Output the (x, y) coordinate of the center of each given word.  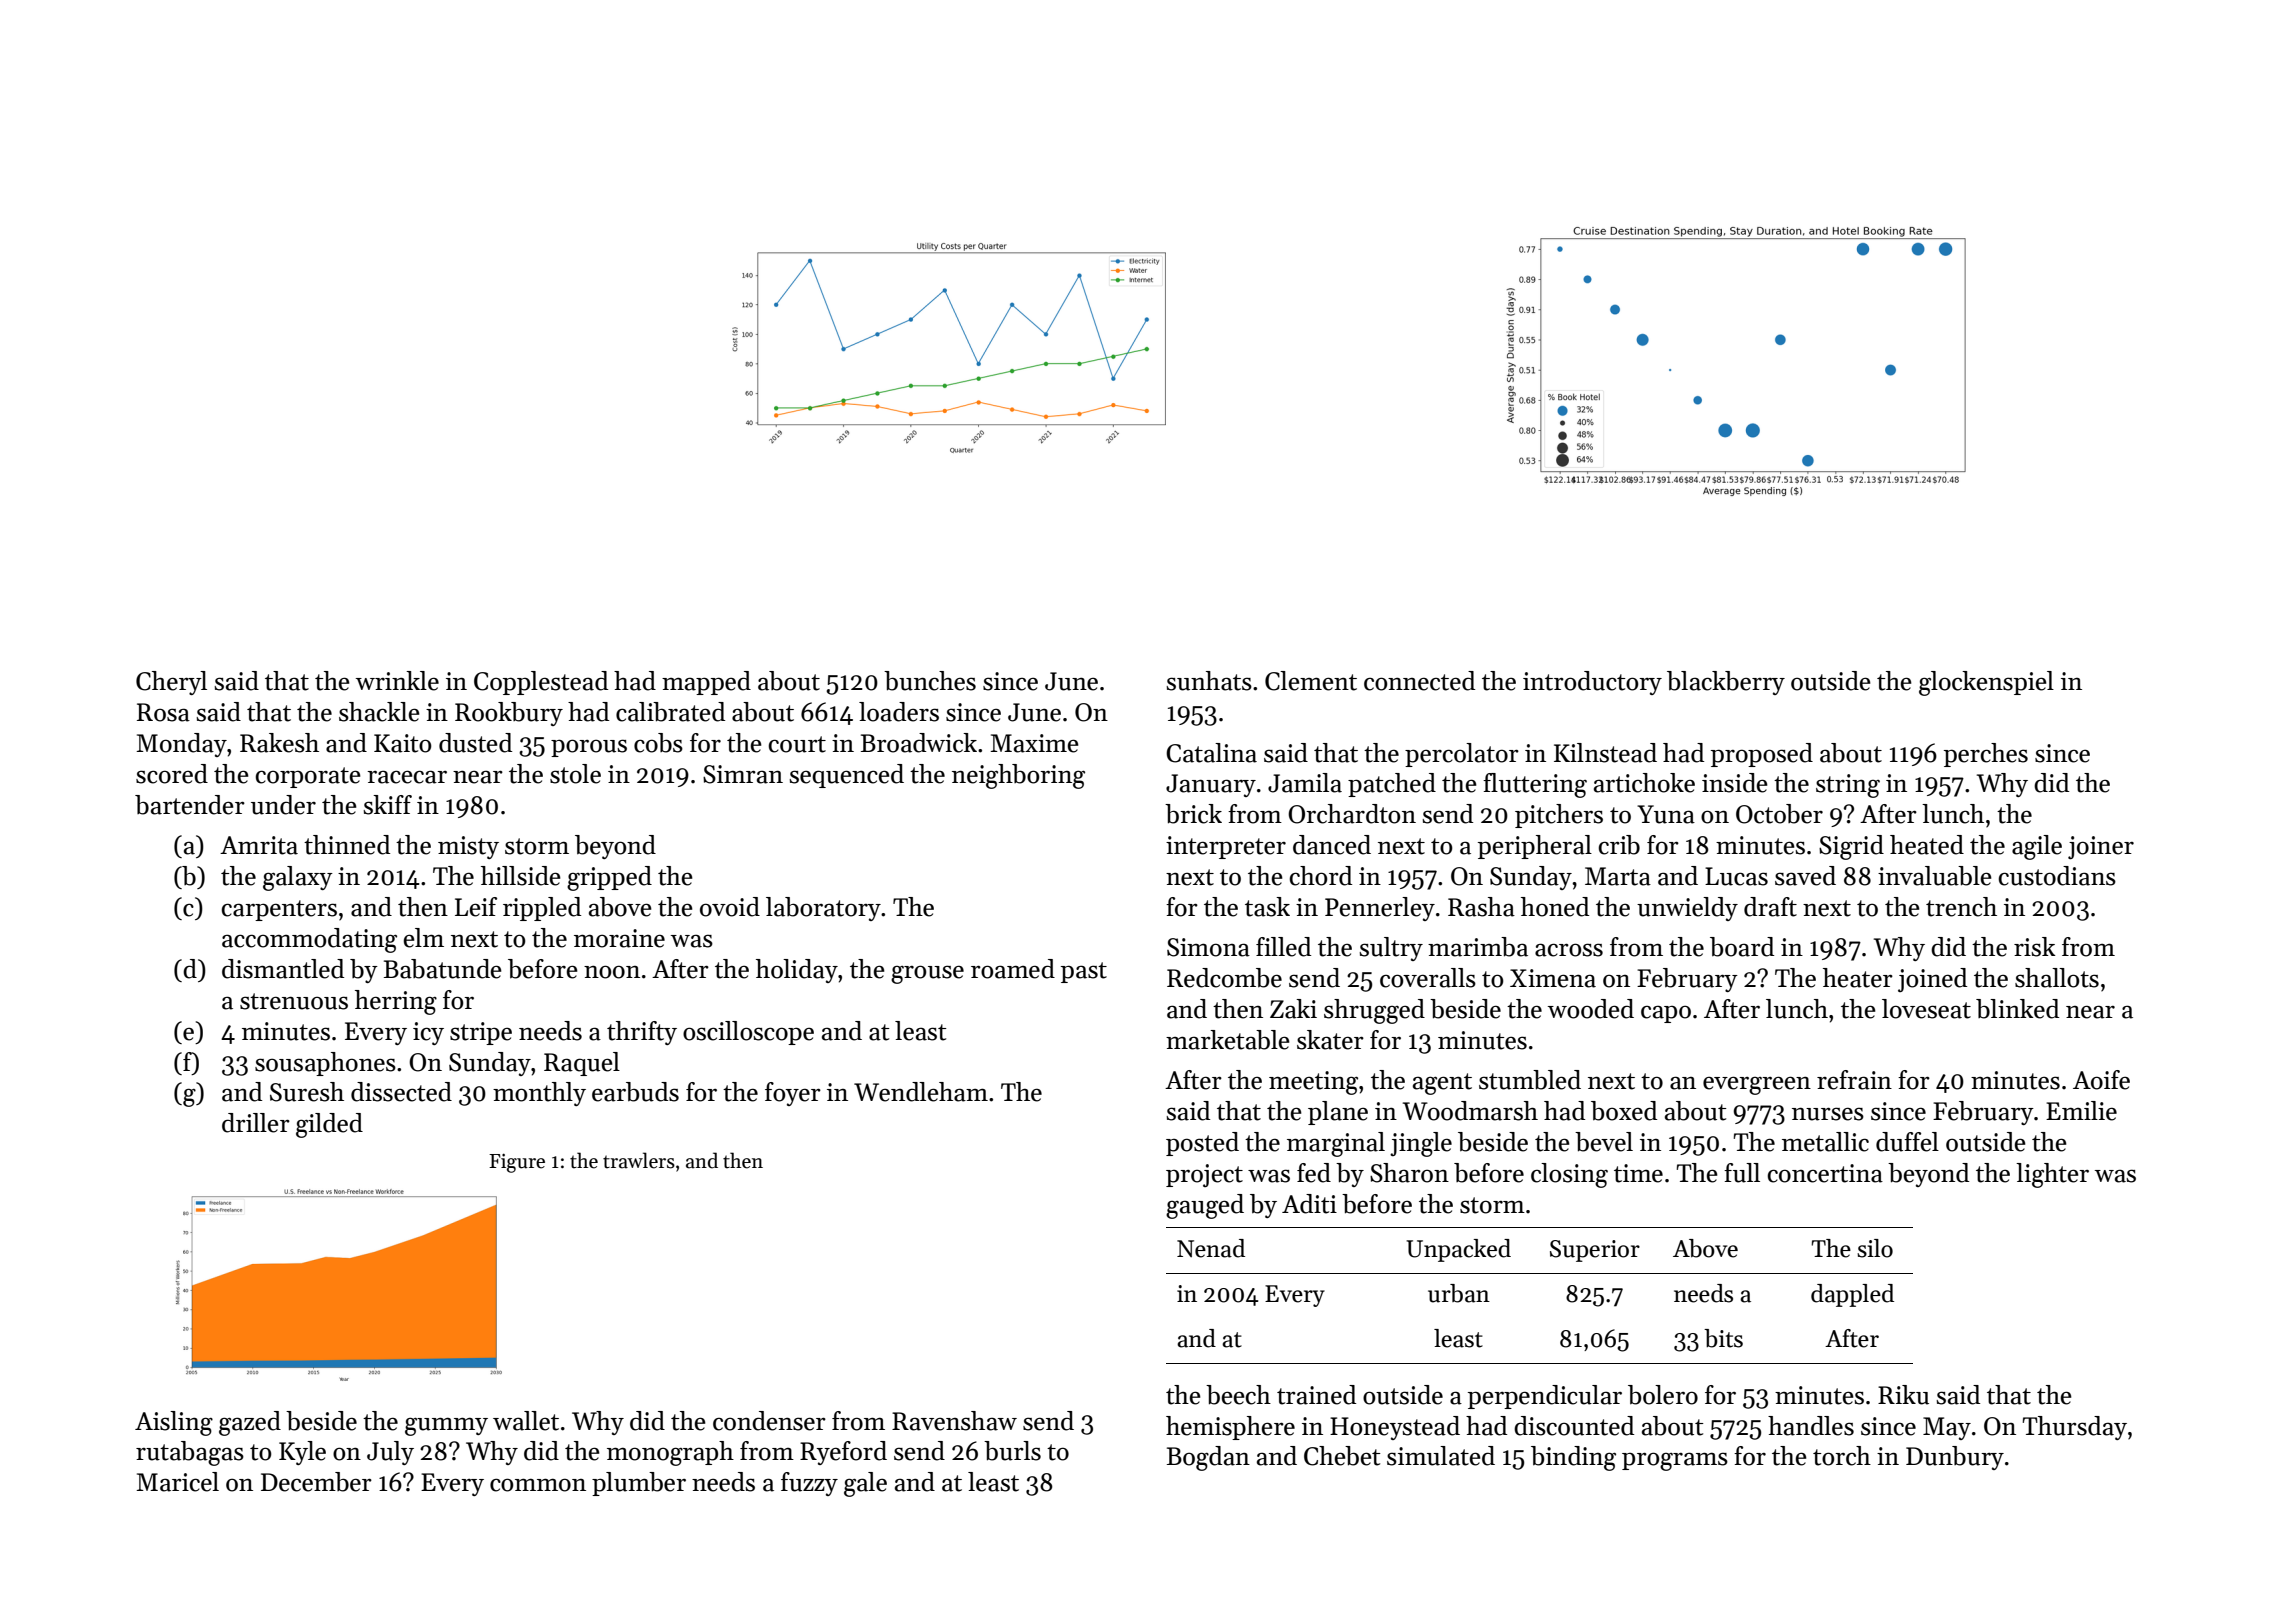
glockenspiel (1986, 683)
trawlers (639, 1160)
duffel (1907, 1142)
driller (256, 1123)
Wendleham (921, 1092)
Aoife (2101, 1080)
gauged (1205, 1206)
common (538, 1485)
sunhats (1209, 681)
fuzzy (809, 1484)
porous (589, 748)
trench (1961, 907)
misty (468, 847)
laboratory (823, 909)
